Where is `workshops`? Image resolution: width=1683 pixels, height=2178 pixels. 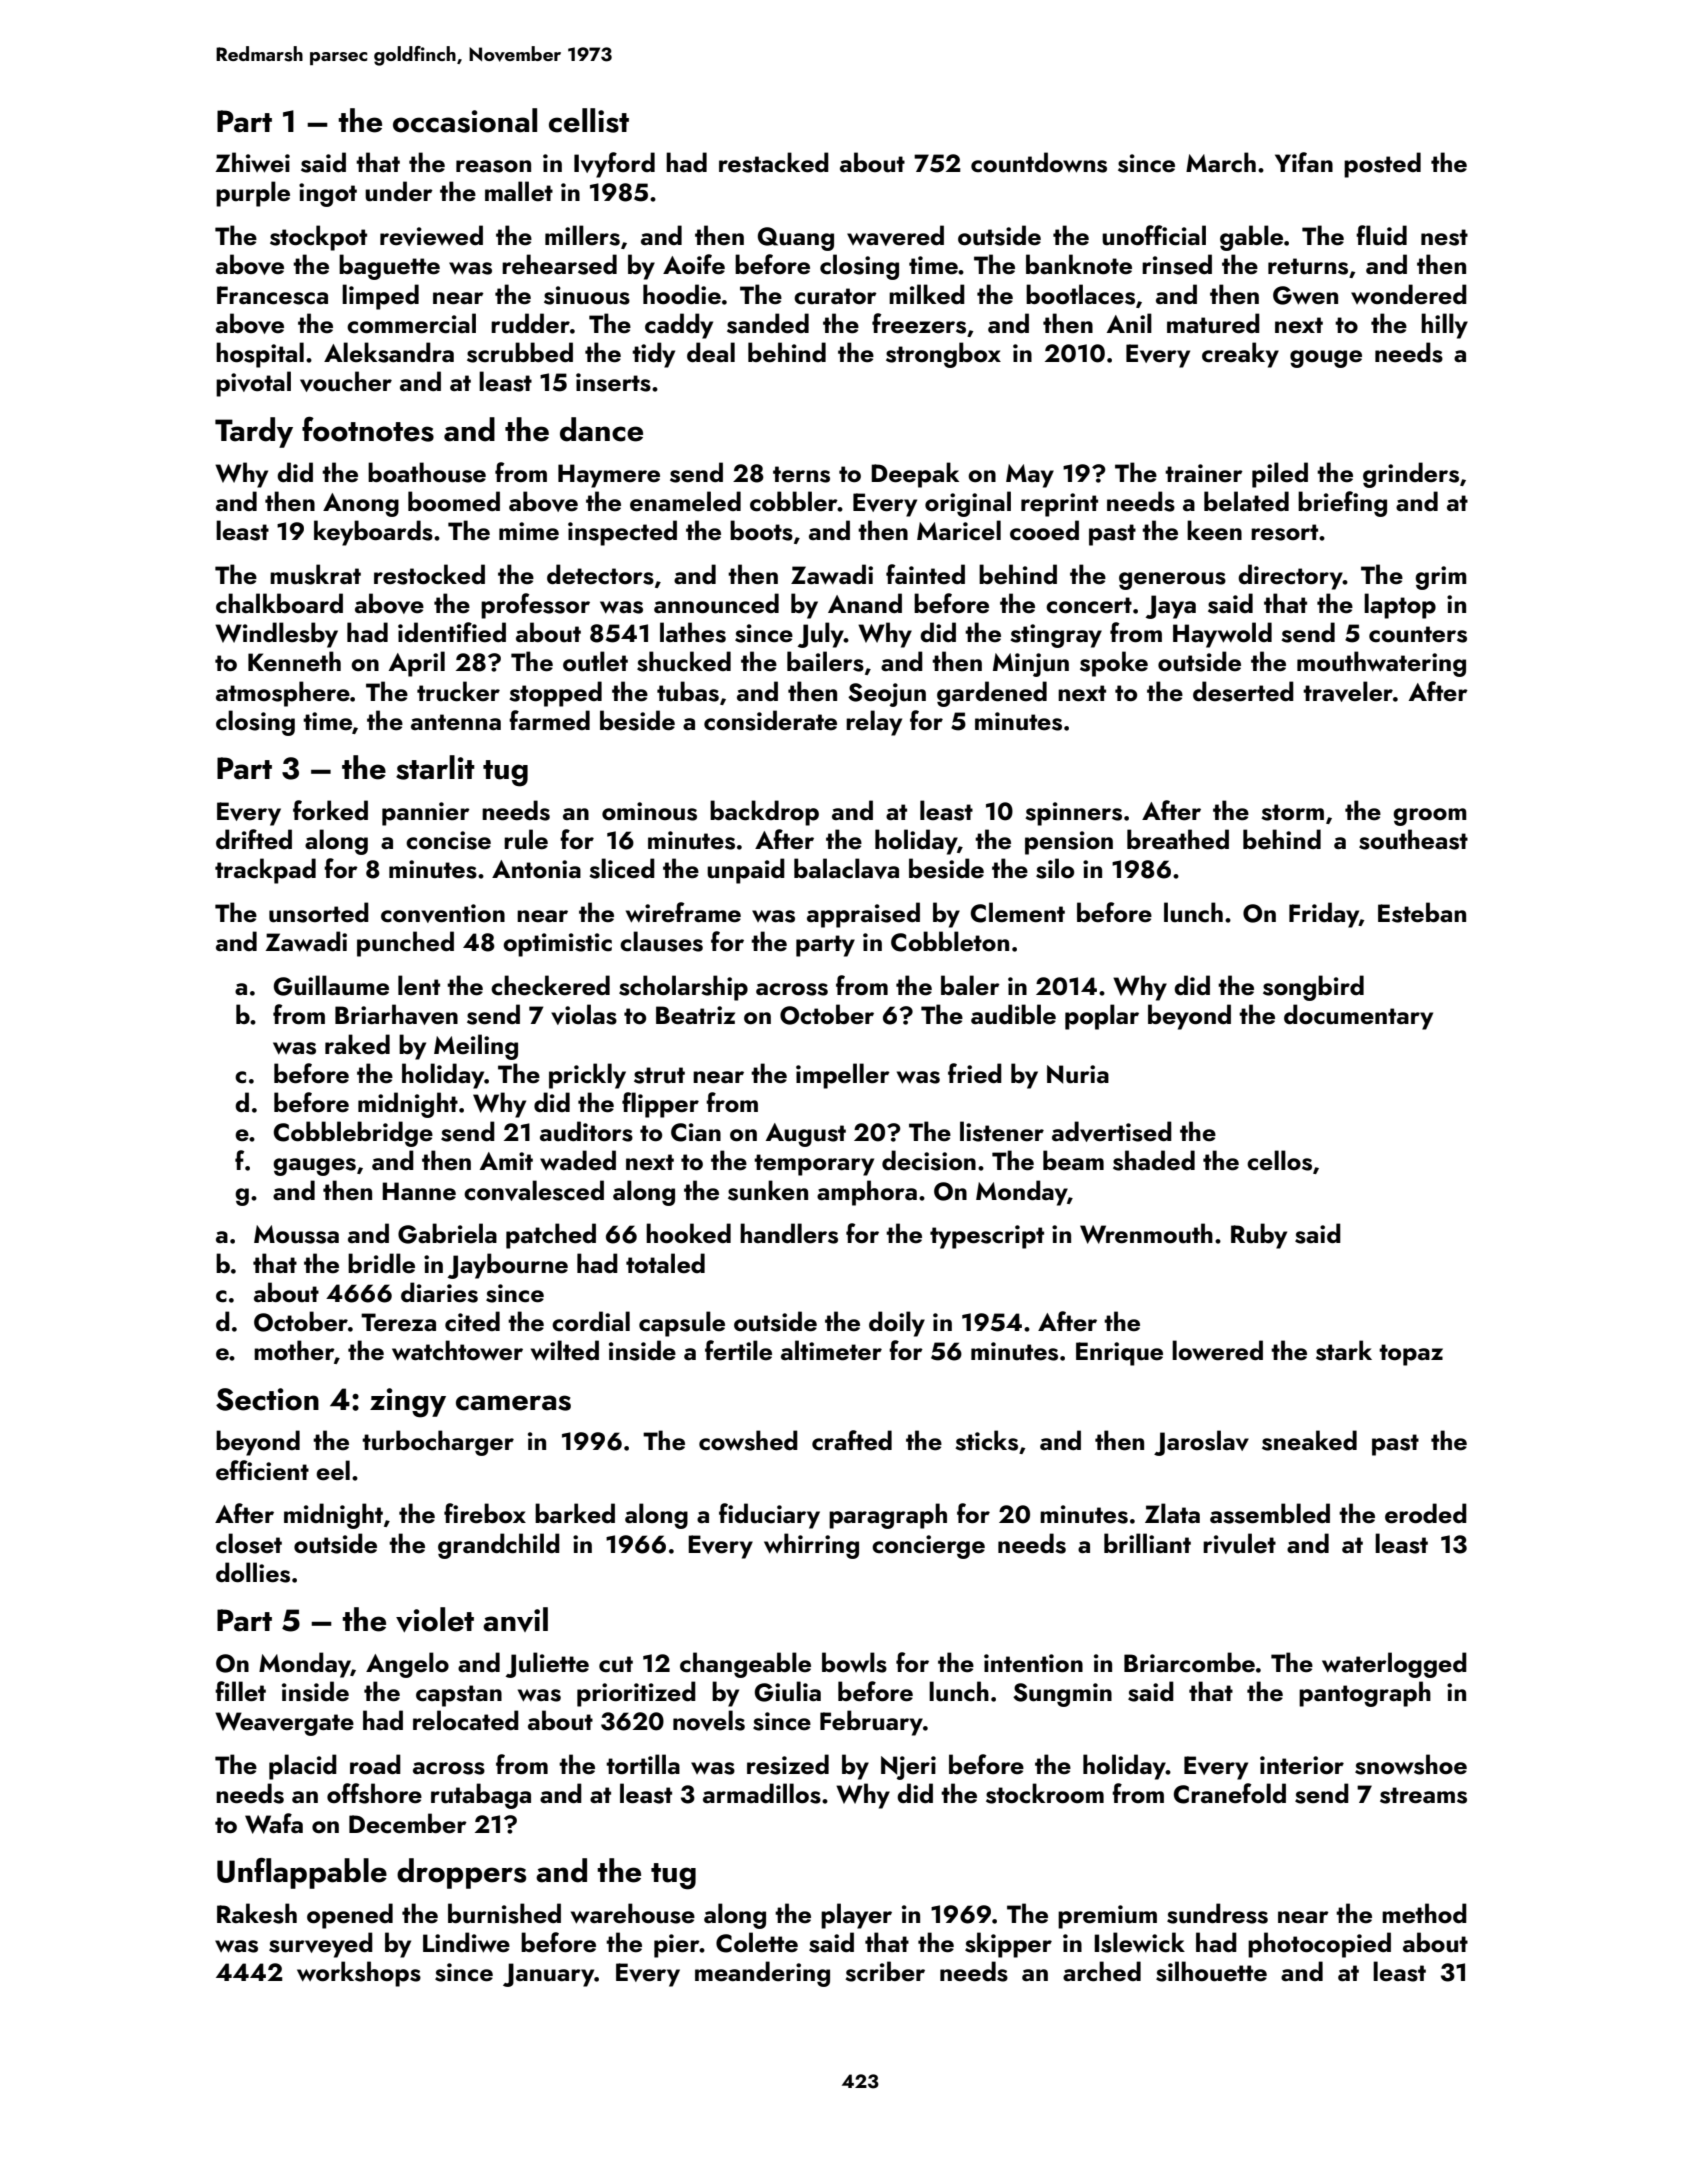
workshops is located at coordinates (359, 1974).
